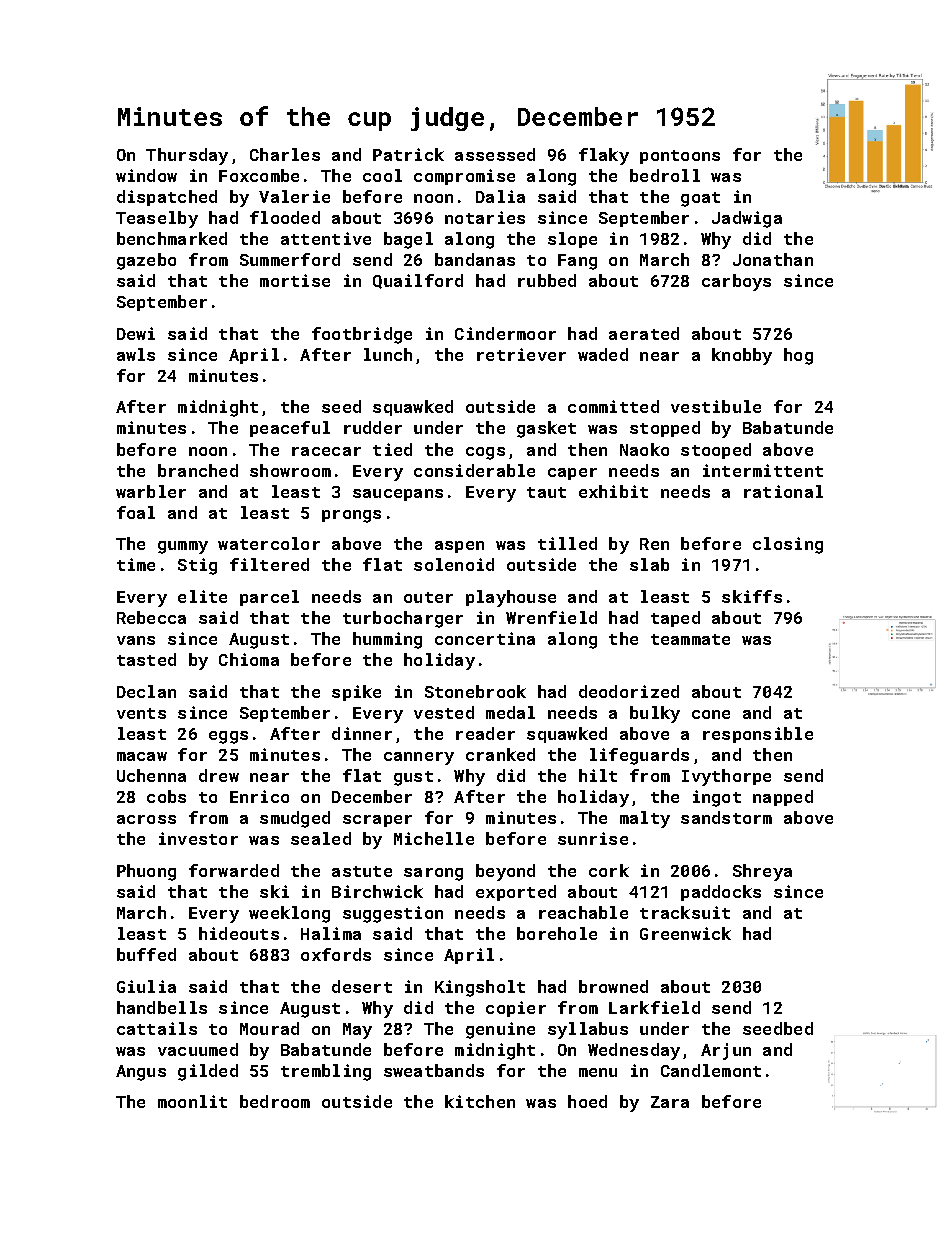  Describe the element at coordinates (680, 157) in the document. I see `pontoons` at that location.
